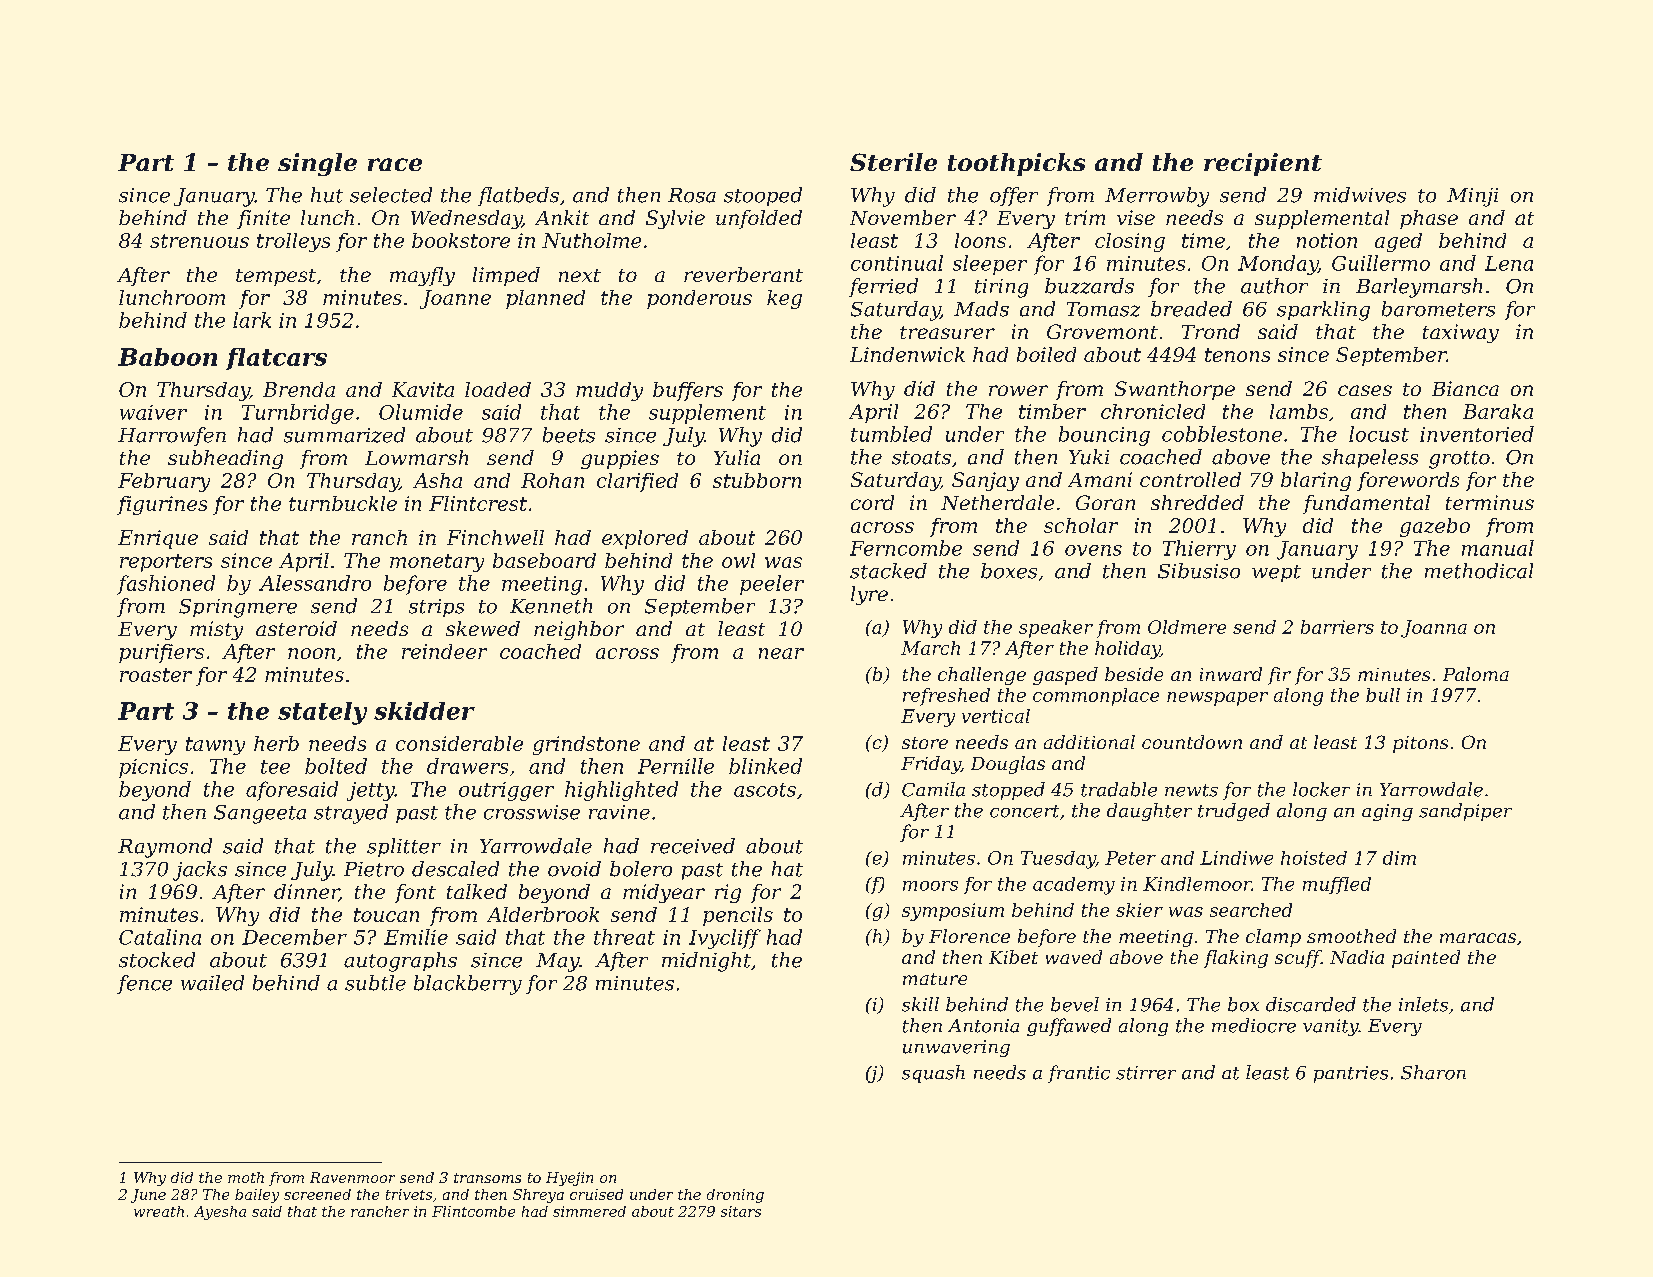 The image size is (1653, 1277). I want to click on sitars, so click(741, 1211).
